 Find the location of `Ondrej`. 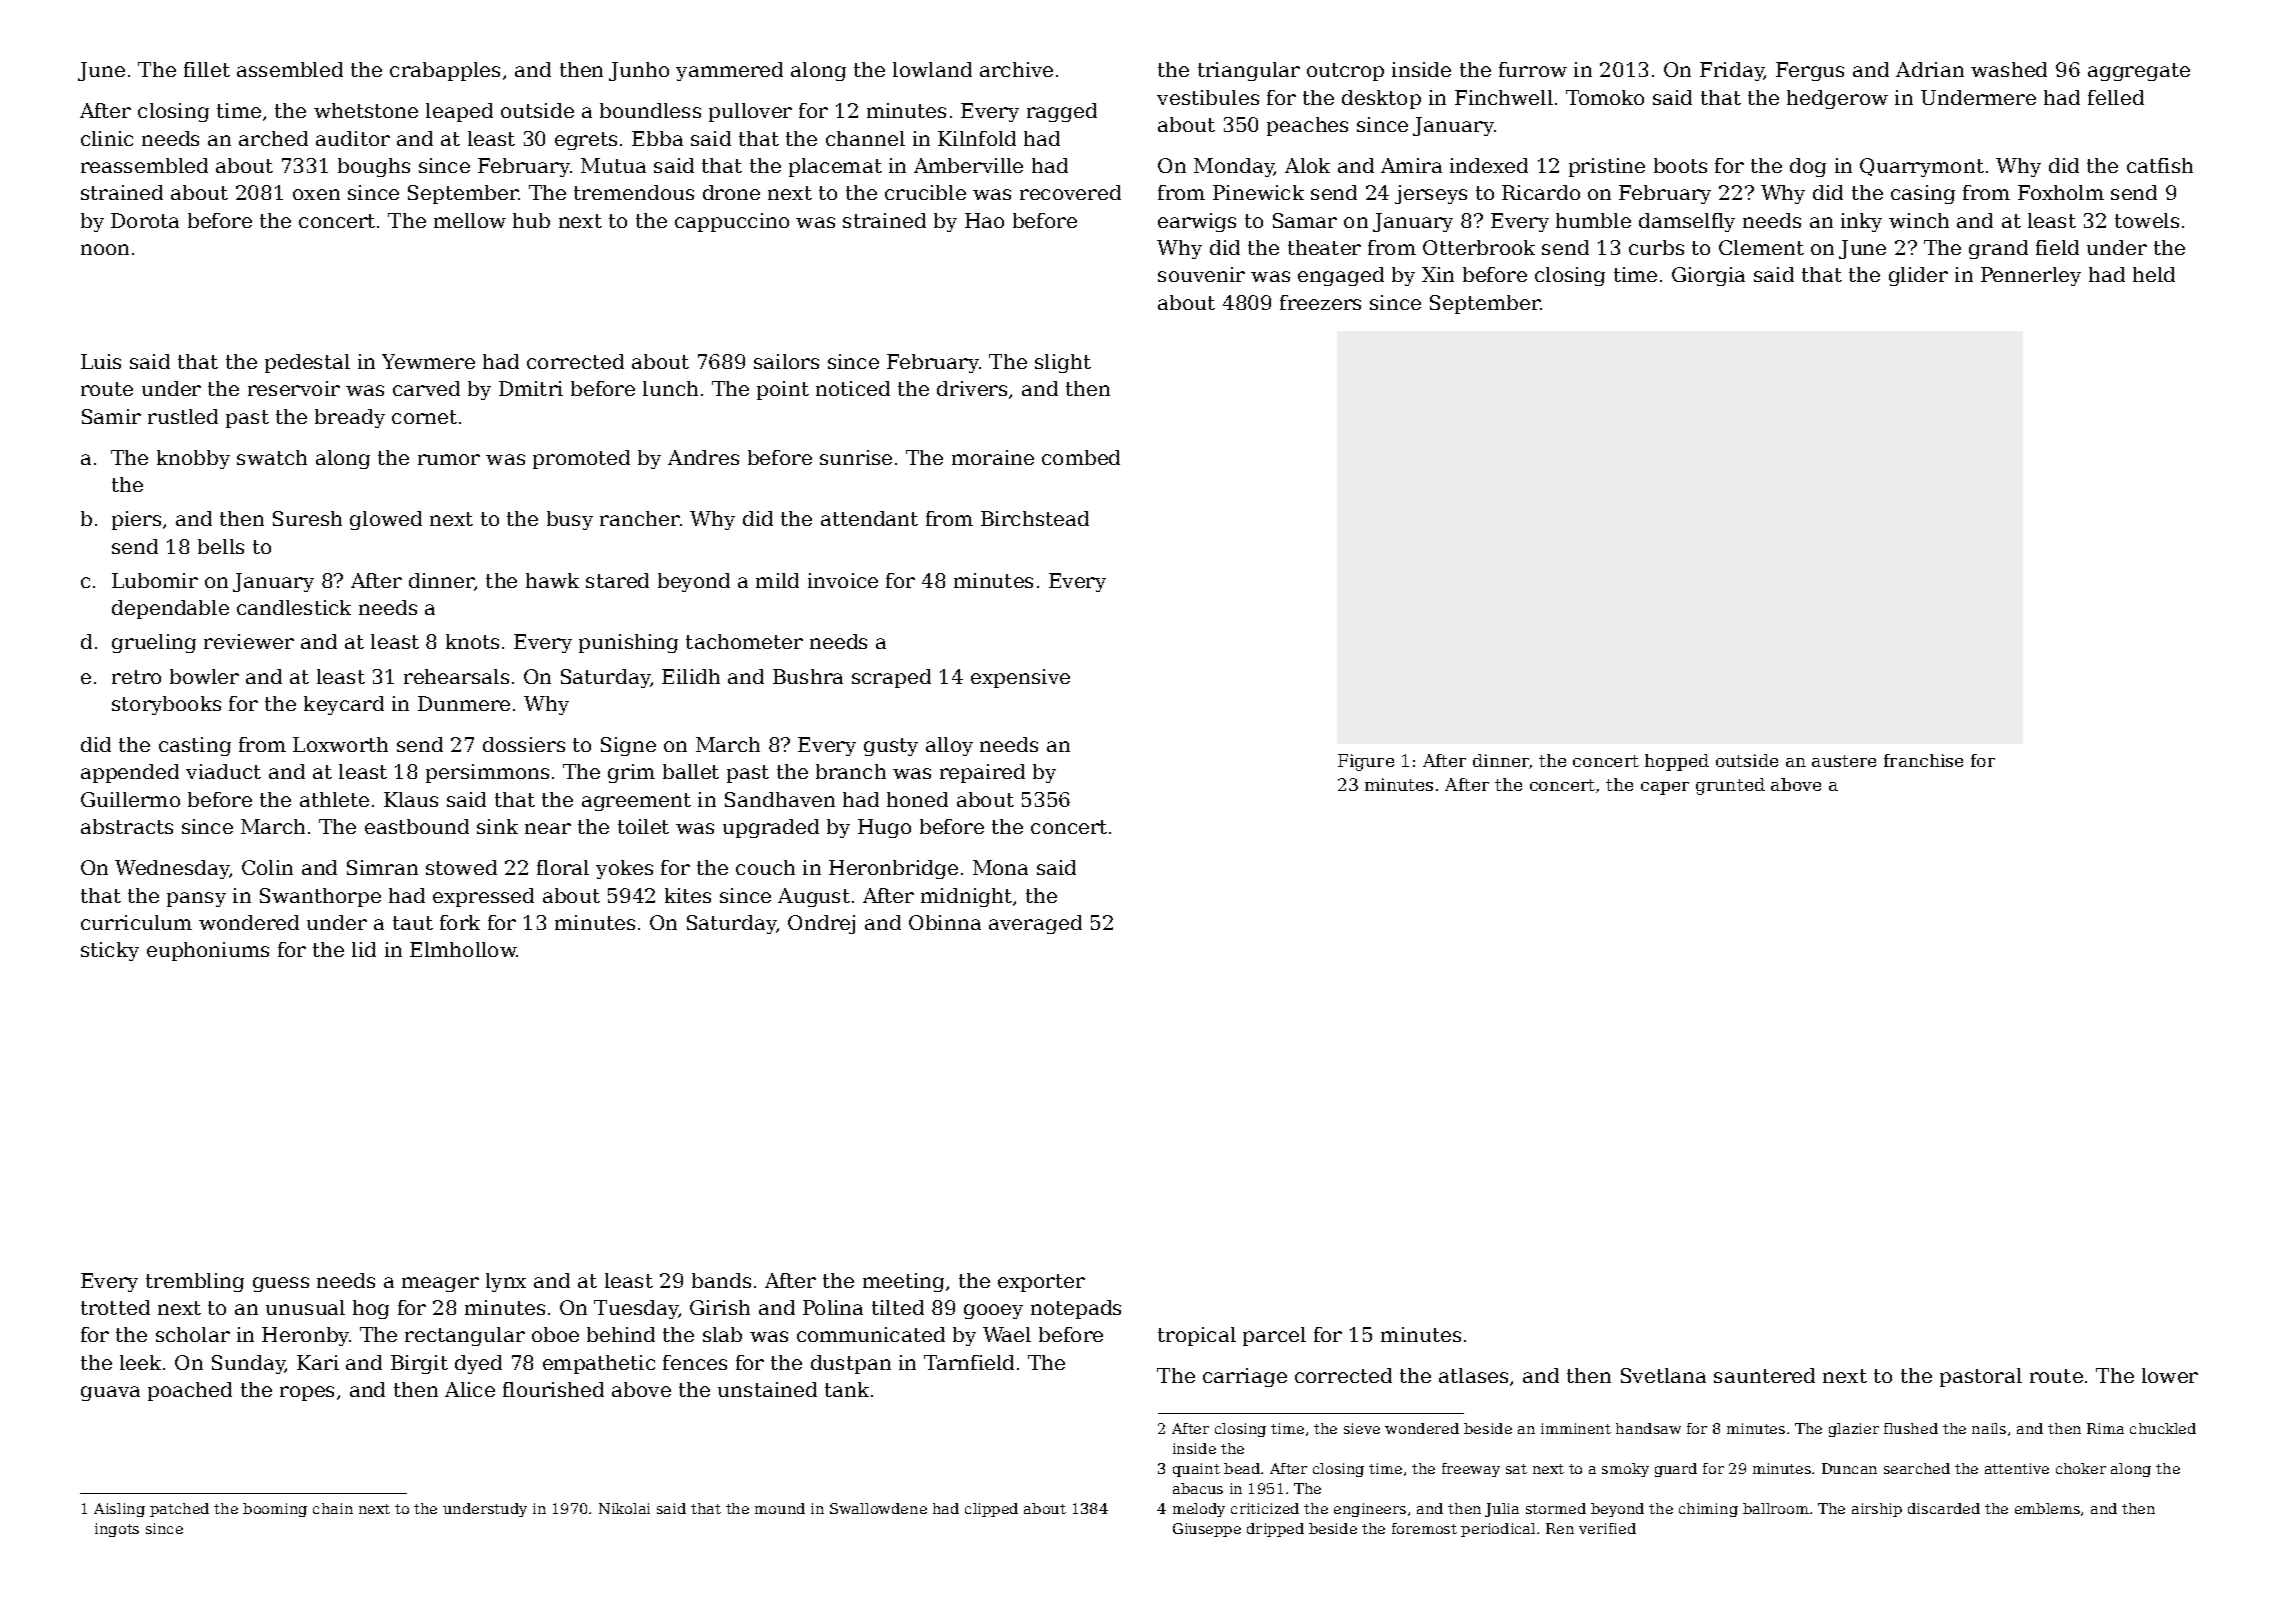

Ondrej is located at coordinates (821, 924).
